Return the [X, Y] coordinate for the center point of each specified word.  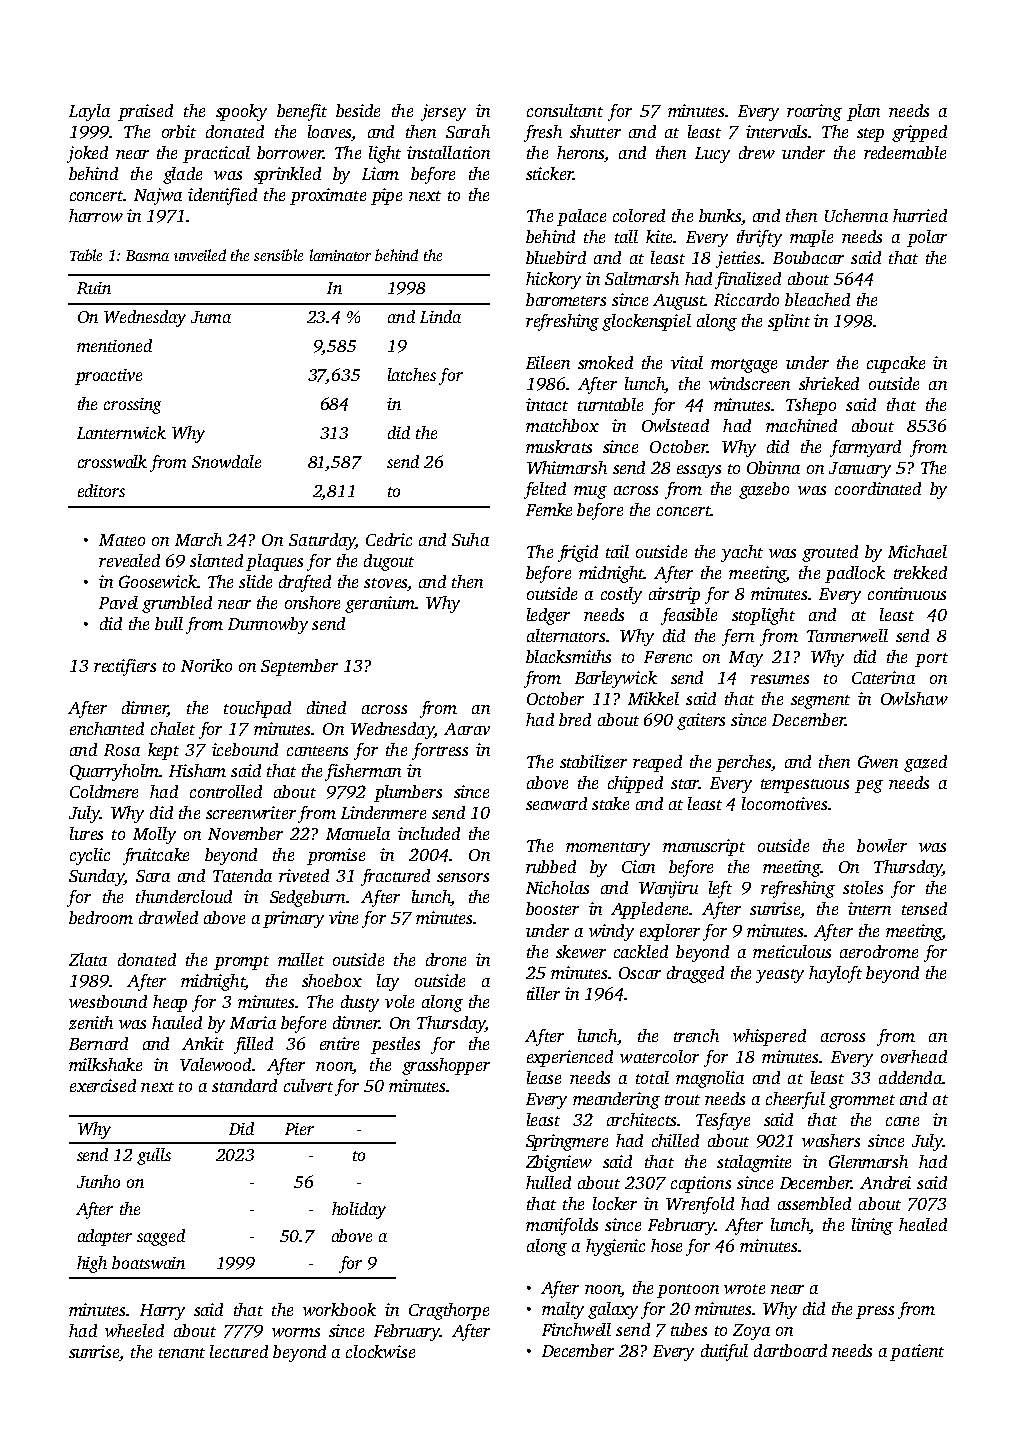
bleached [817, 299]
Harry [162, 1312]
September [299, 667]
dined [326, 707]
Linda [440, 316]
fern [738, 637]
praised [145, 112]
